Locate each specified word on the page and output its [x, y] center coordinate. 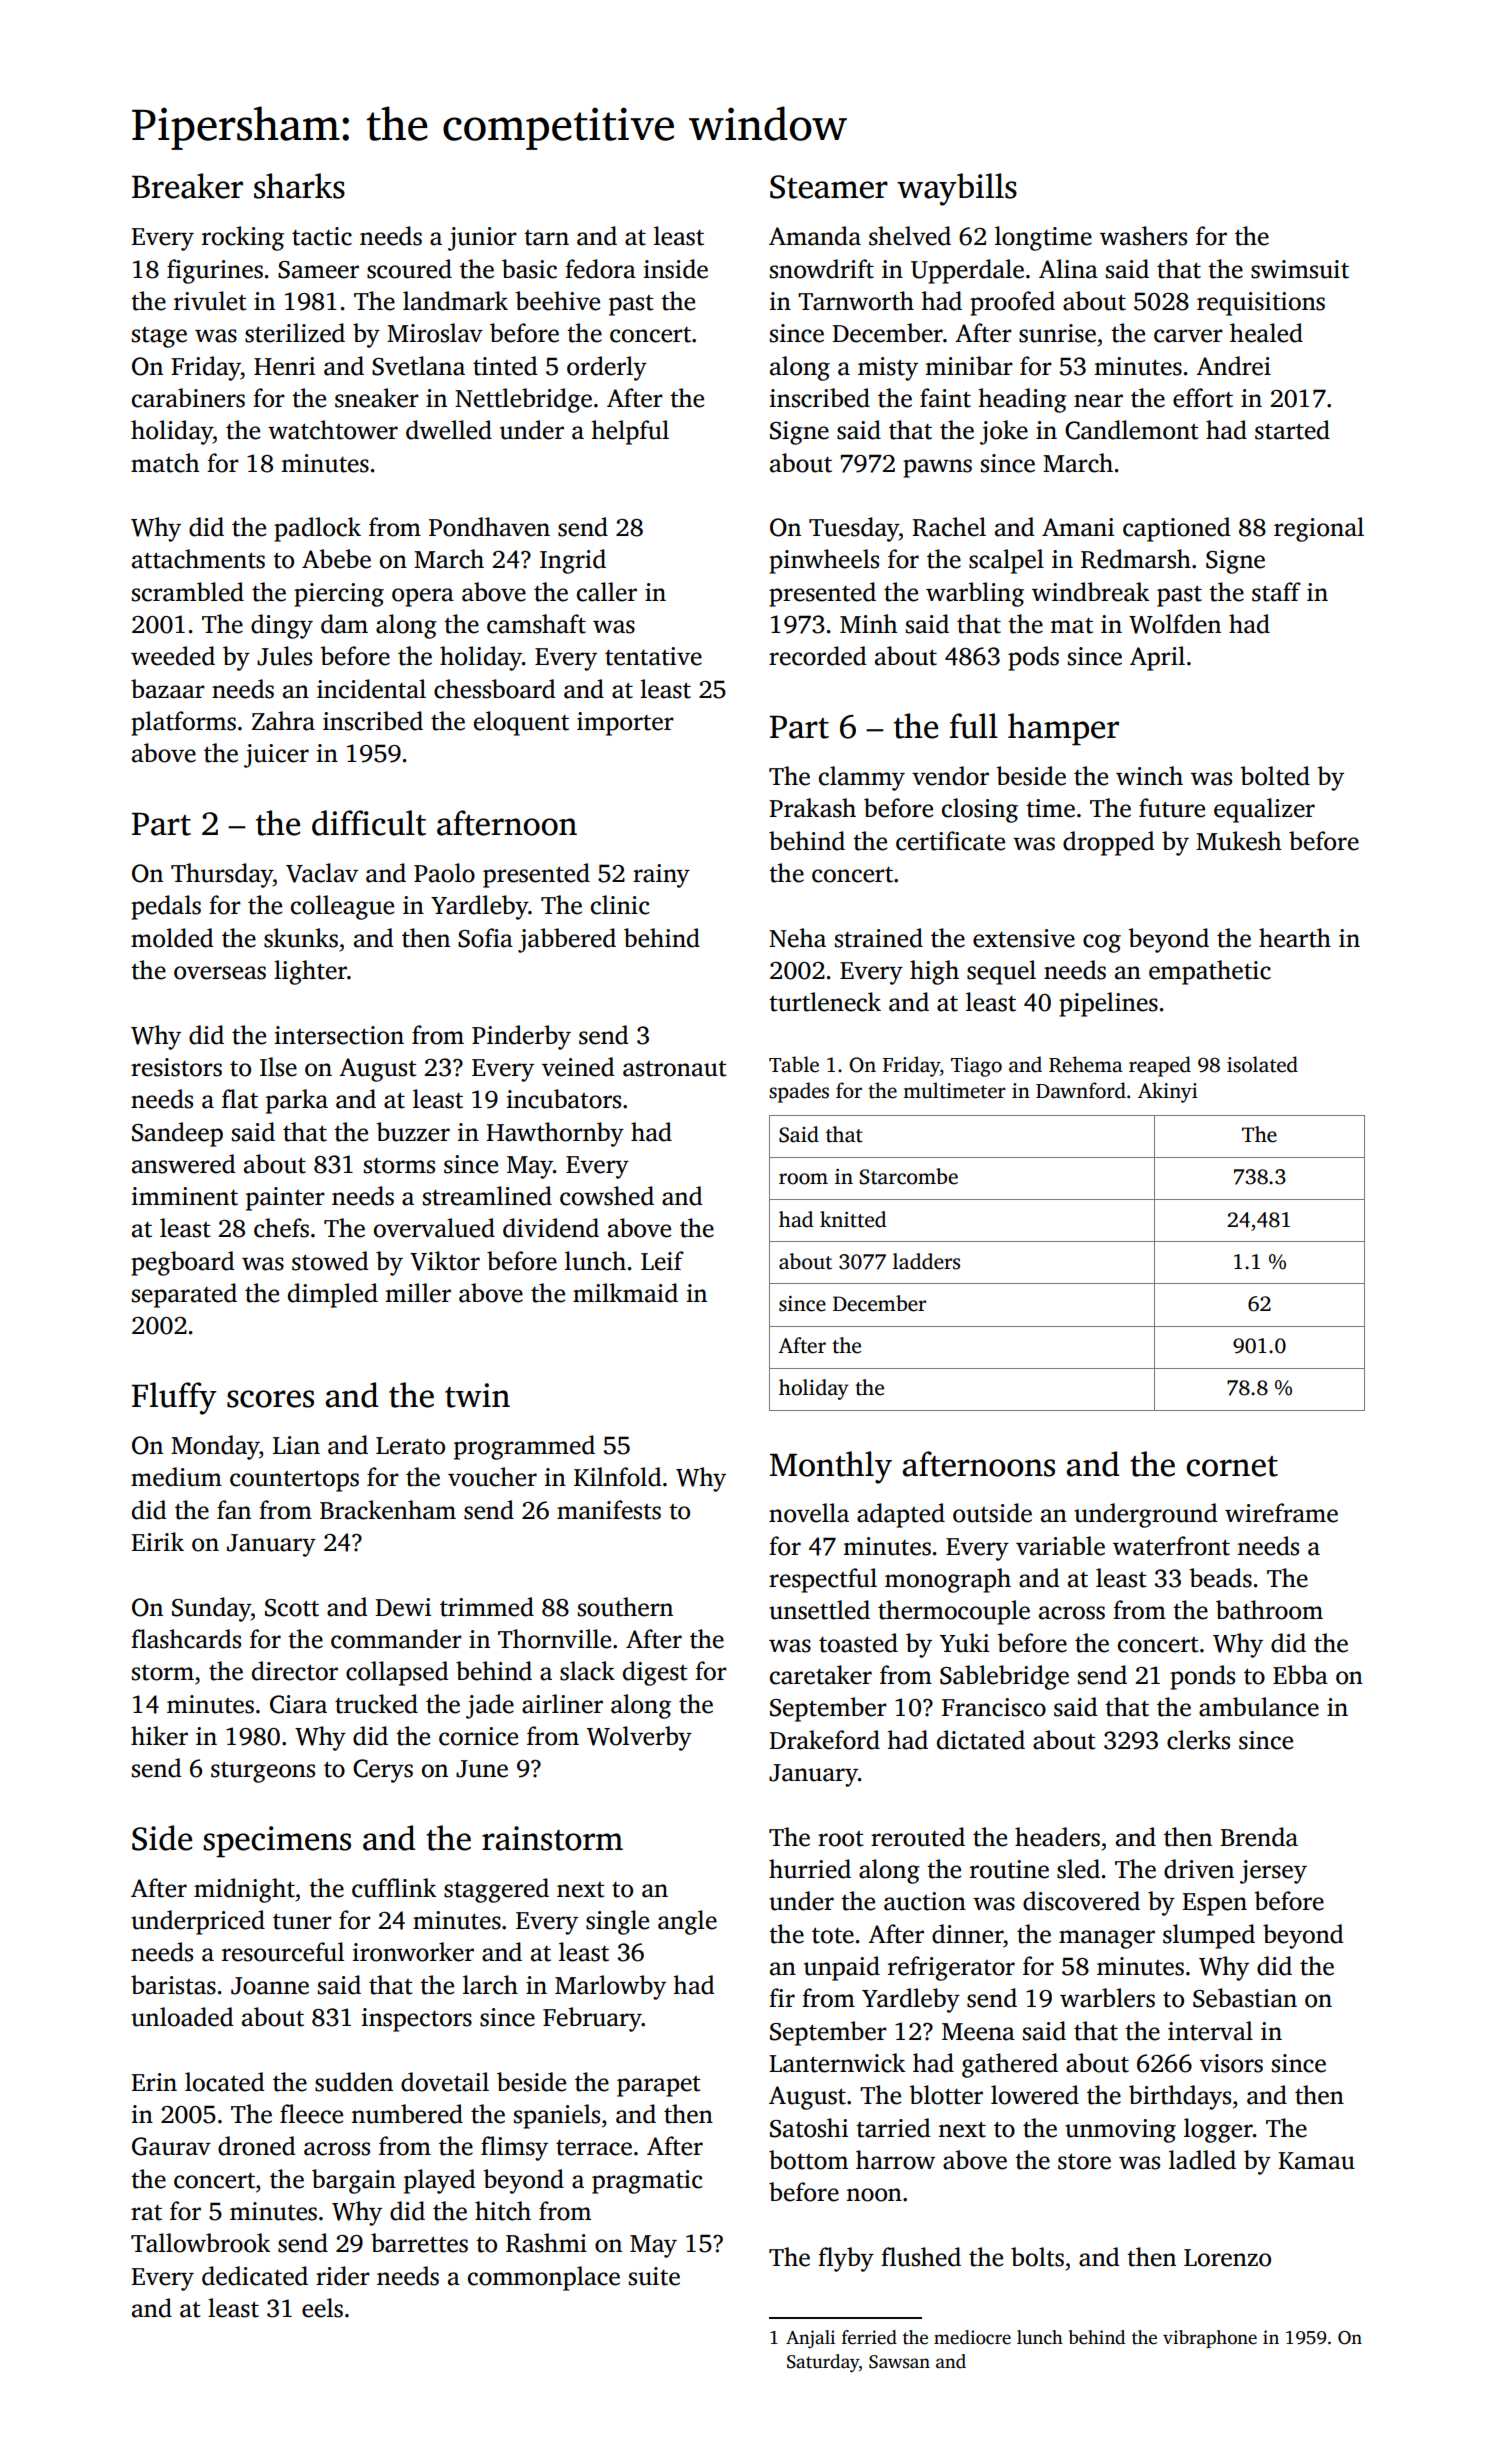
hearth [1295, 938]
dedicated [255, 2276]
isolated [1262, 1064]
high [934, 972]
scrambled [188, 592]
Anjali [810, 2339]
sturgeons [263, 1772]
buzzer [413, 1132]
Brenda [1259, 1837]
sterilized [295, 333]
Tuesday [854, 529]
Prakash [812, 808]
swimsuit [1300, 269]
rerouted [918, 1837]
